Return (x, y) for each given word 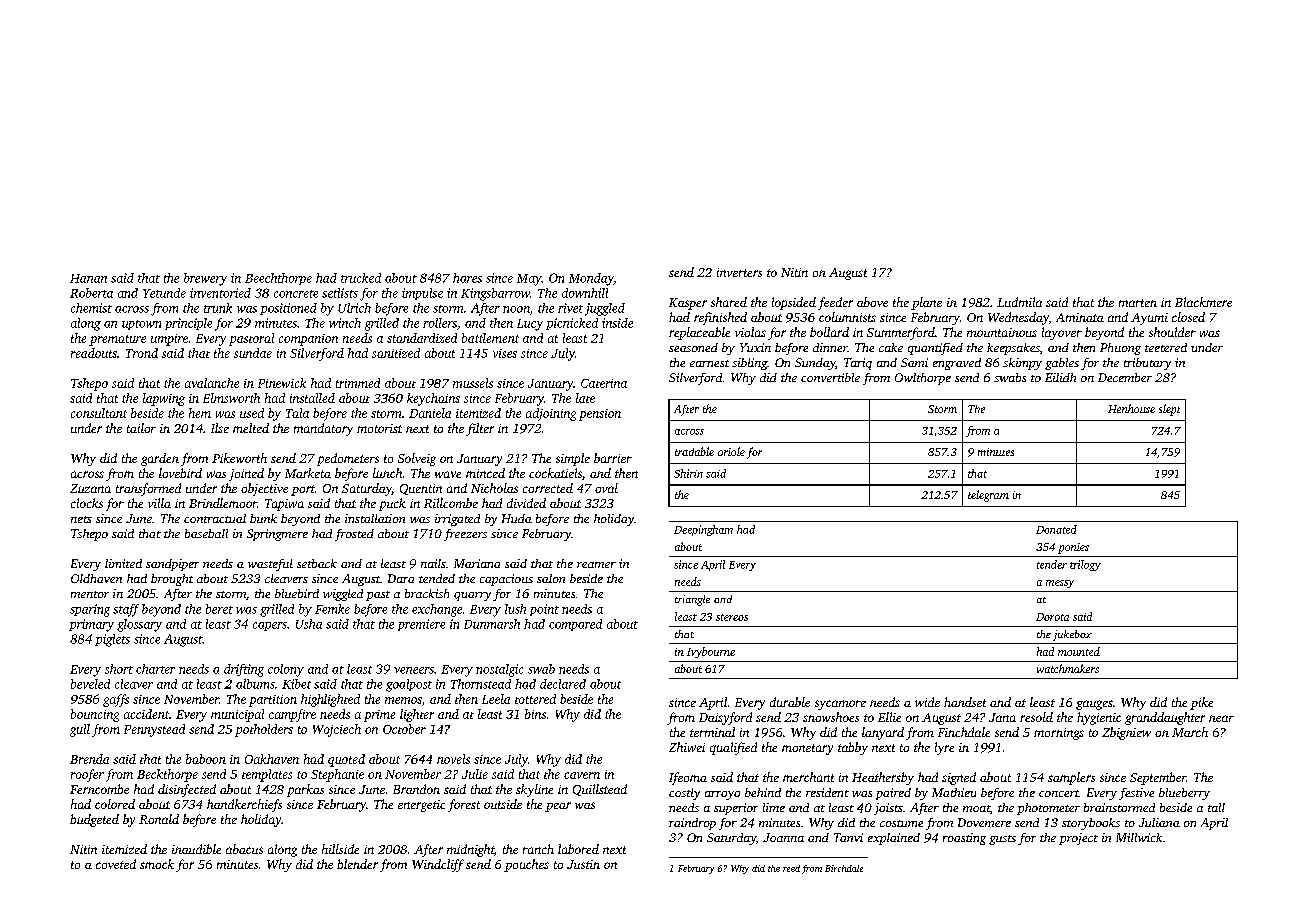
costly (684, 794)
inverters (739, 272)
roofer (87, 775)
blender (357, 864)
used (252, 413)
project (1078, 839)
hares (467, 278)
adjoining (551, 414)
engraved (957, 364)
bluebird (297, 593)
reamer (596, 565)
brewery (205, 279)
